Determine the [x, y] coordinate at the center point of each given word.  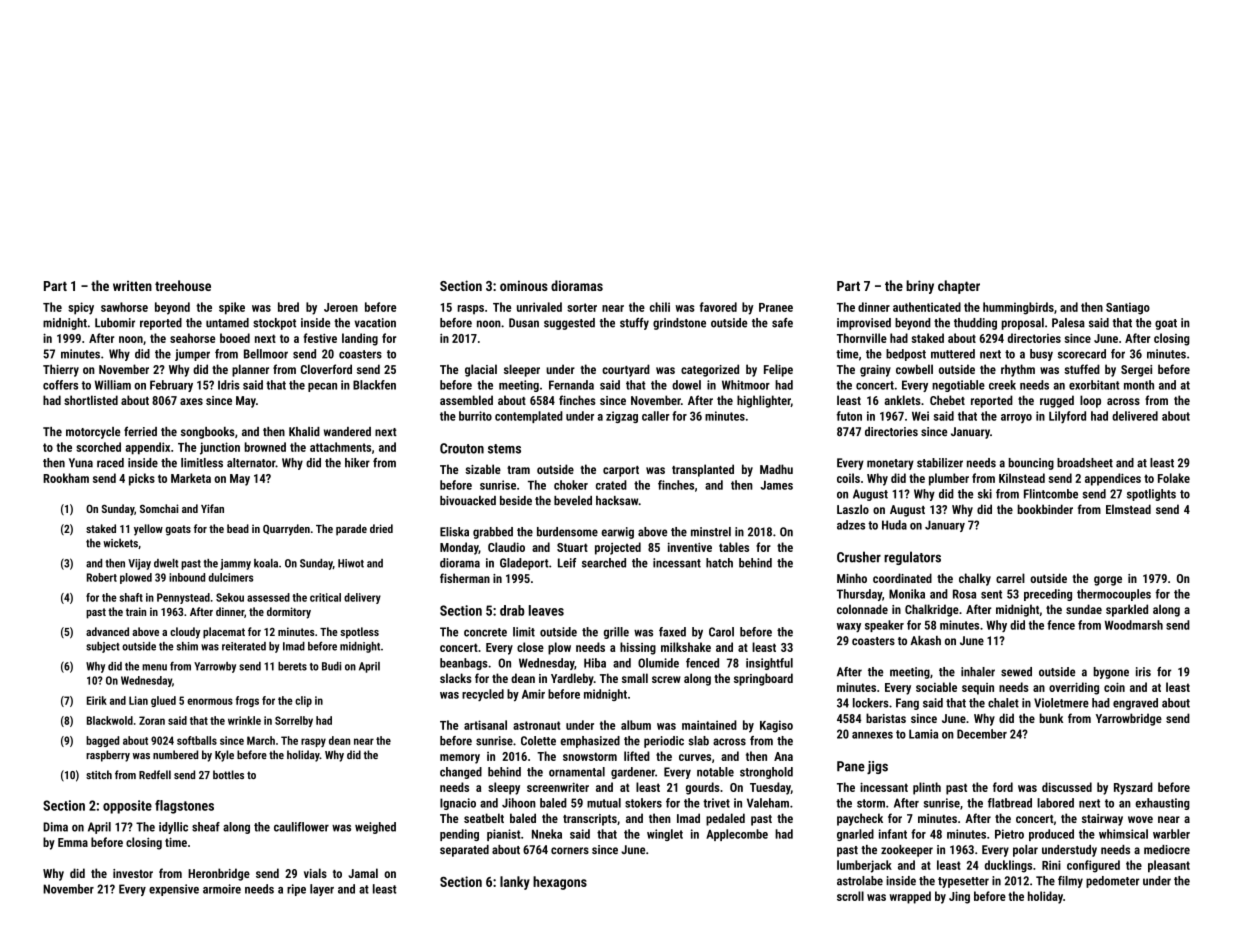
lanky [515, 883]
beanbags [464, 664]
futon [849, 416]
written [132, 286]
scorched [98, 447]
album [636, 725]
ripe [296, 890]
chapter [959, 287]
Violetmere [1061, 703]
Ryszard [1133, 788]
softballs [197, 740]
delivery [362, 598]
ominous [524, 285]
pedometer [1112, 882]
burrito [475, 416]
